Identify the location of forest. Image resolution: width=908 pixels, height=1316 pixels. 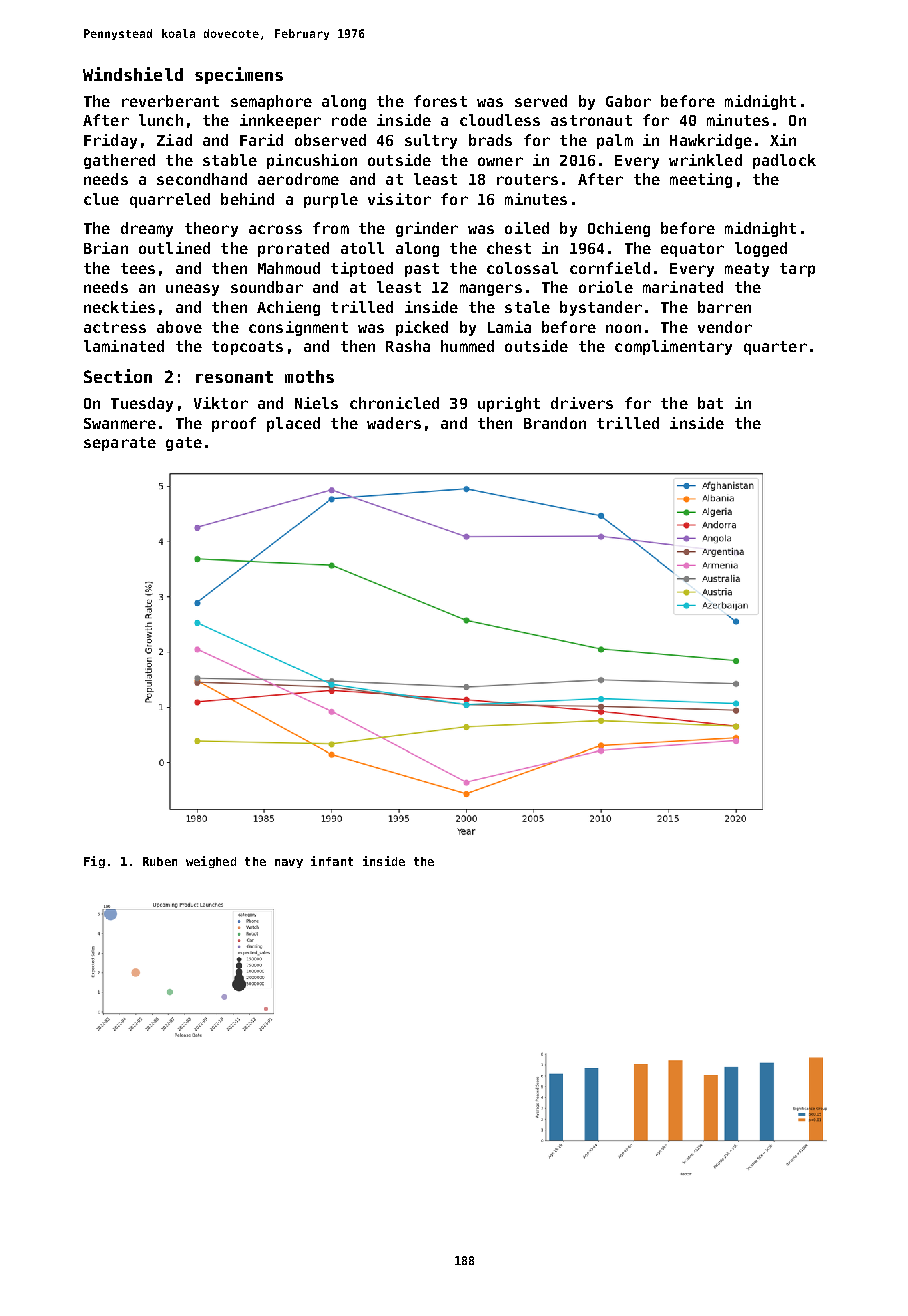
(440, 101).
